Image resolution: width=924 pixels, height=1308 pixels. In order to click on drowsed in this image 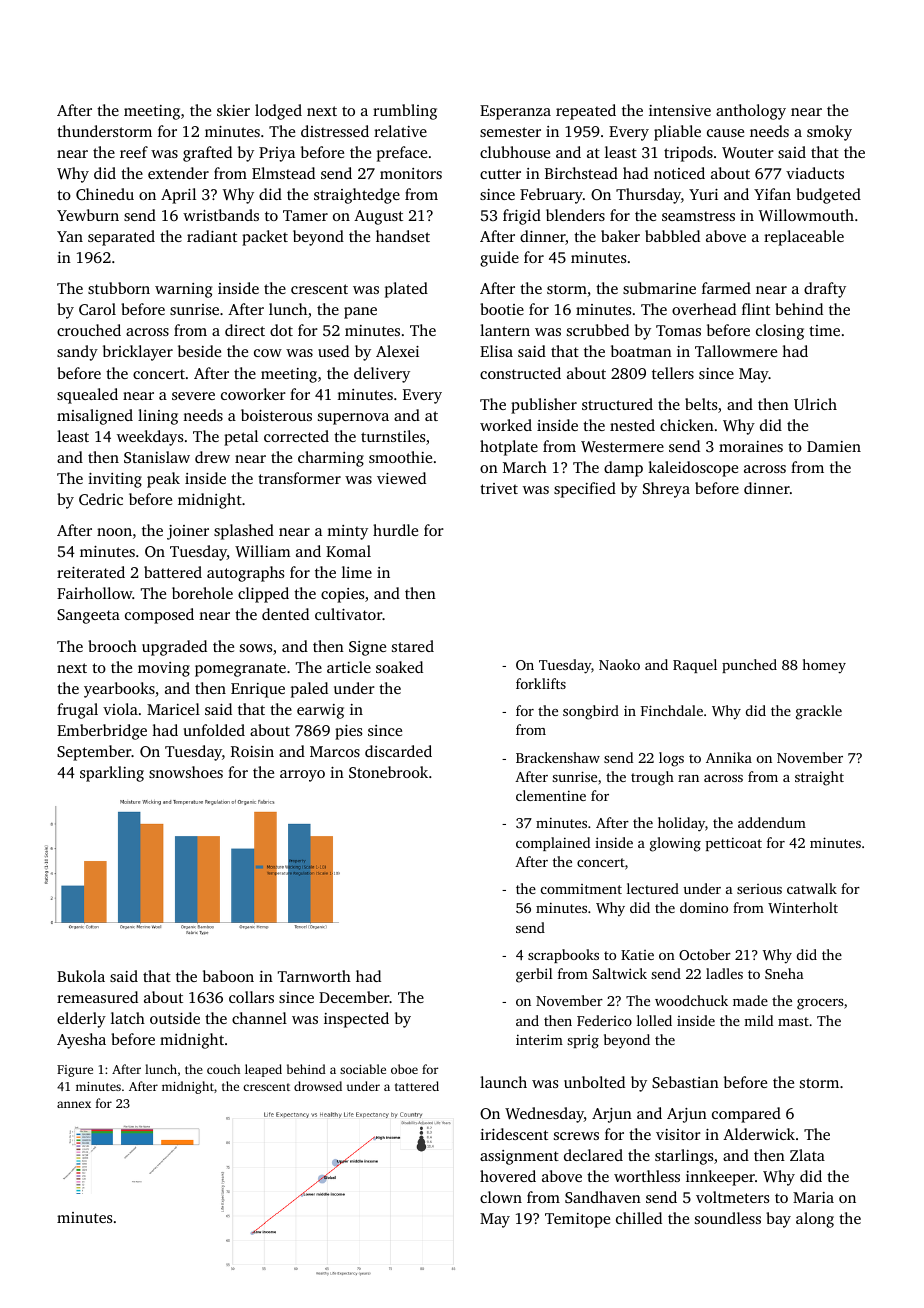, I will do `click(318, 1086)`.
